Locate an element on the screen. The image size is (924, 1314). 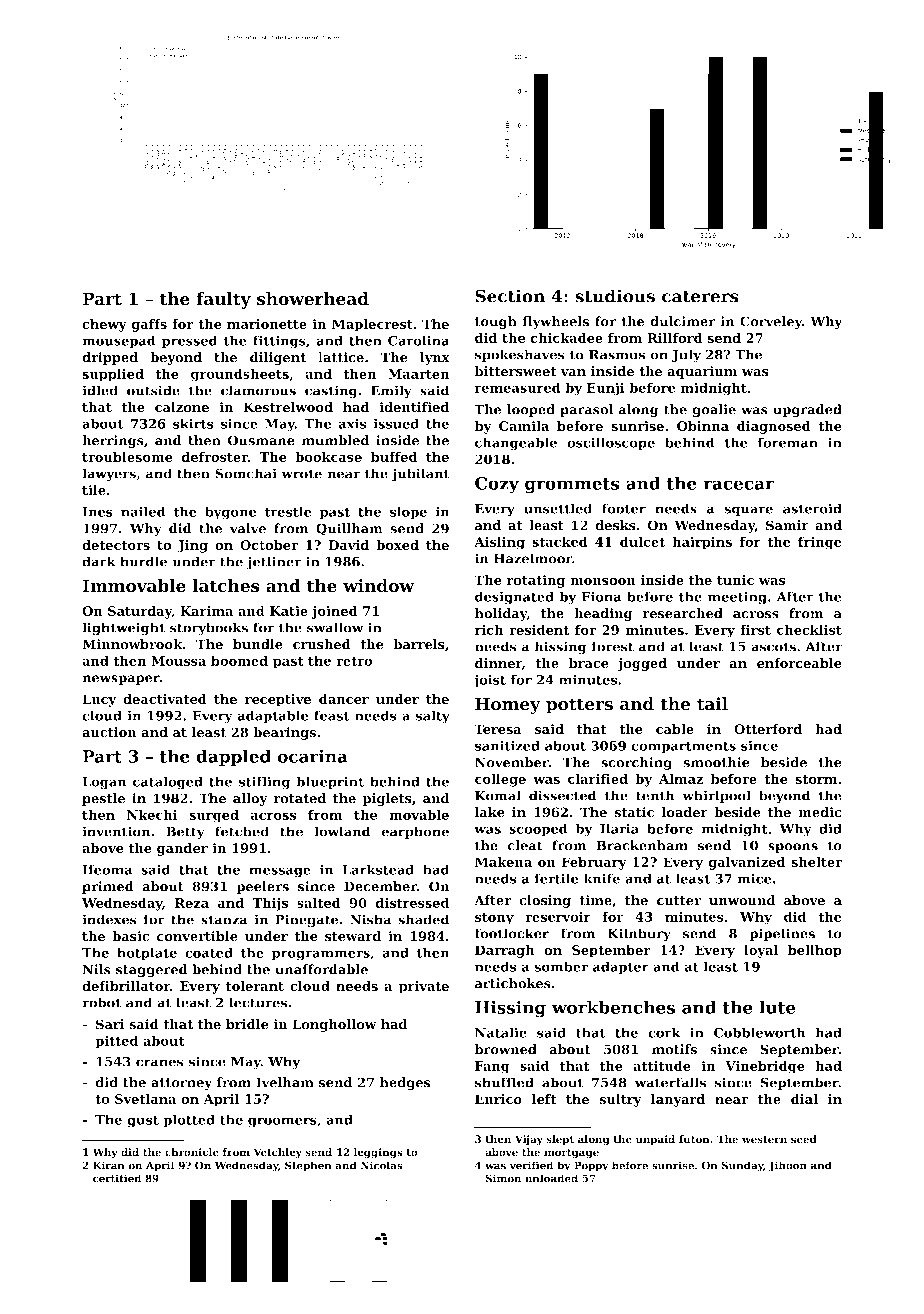
salted is located at coordinates (319, 903).
